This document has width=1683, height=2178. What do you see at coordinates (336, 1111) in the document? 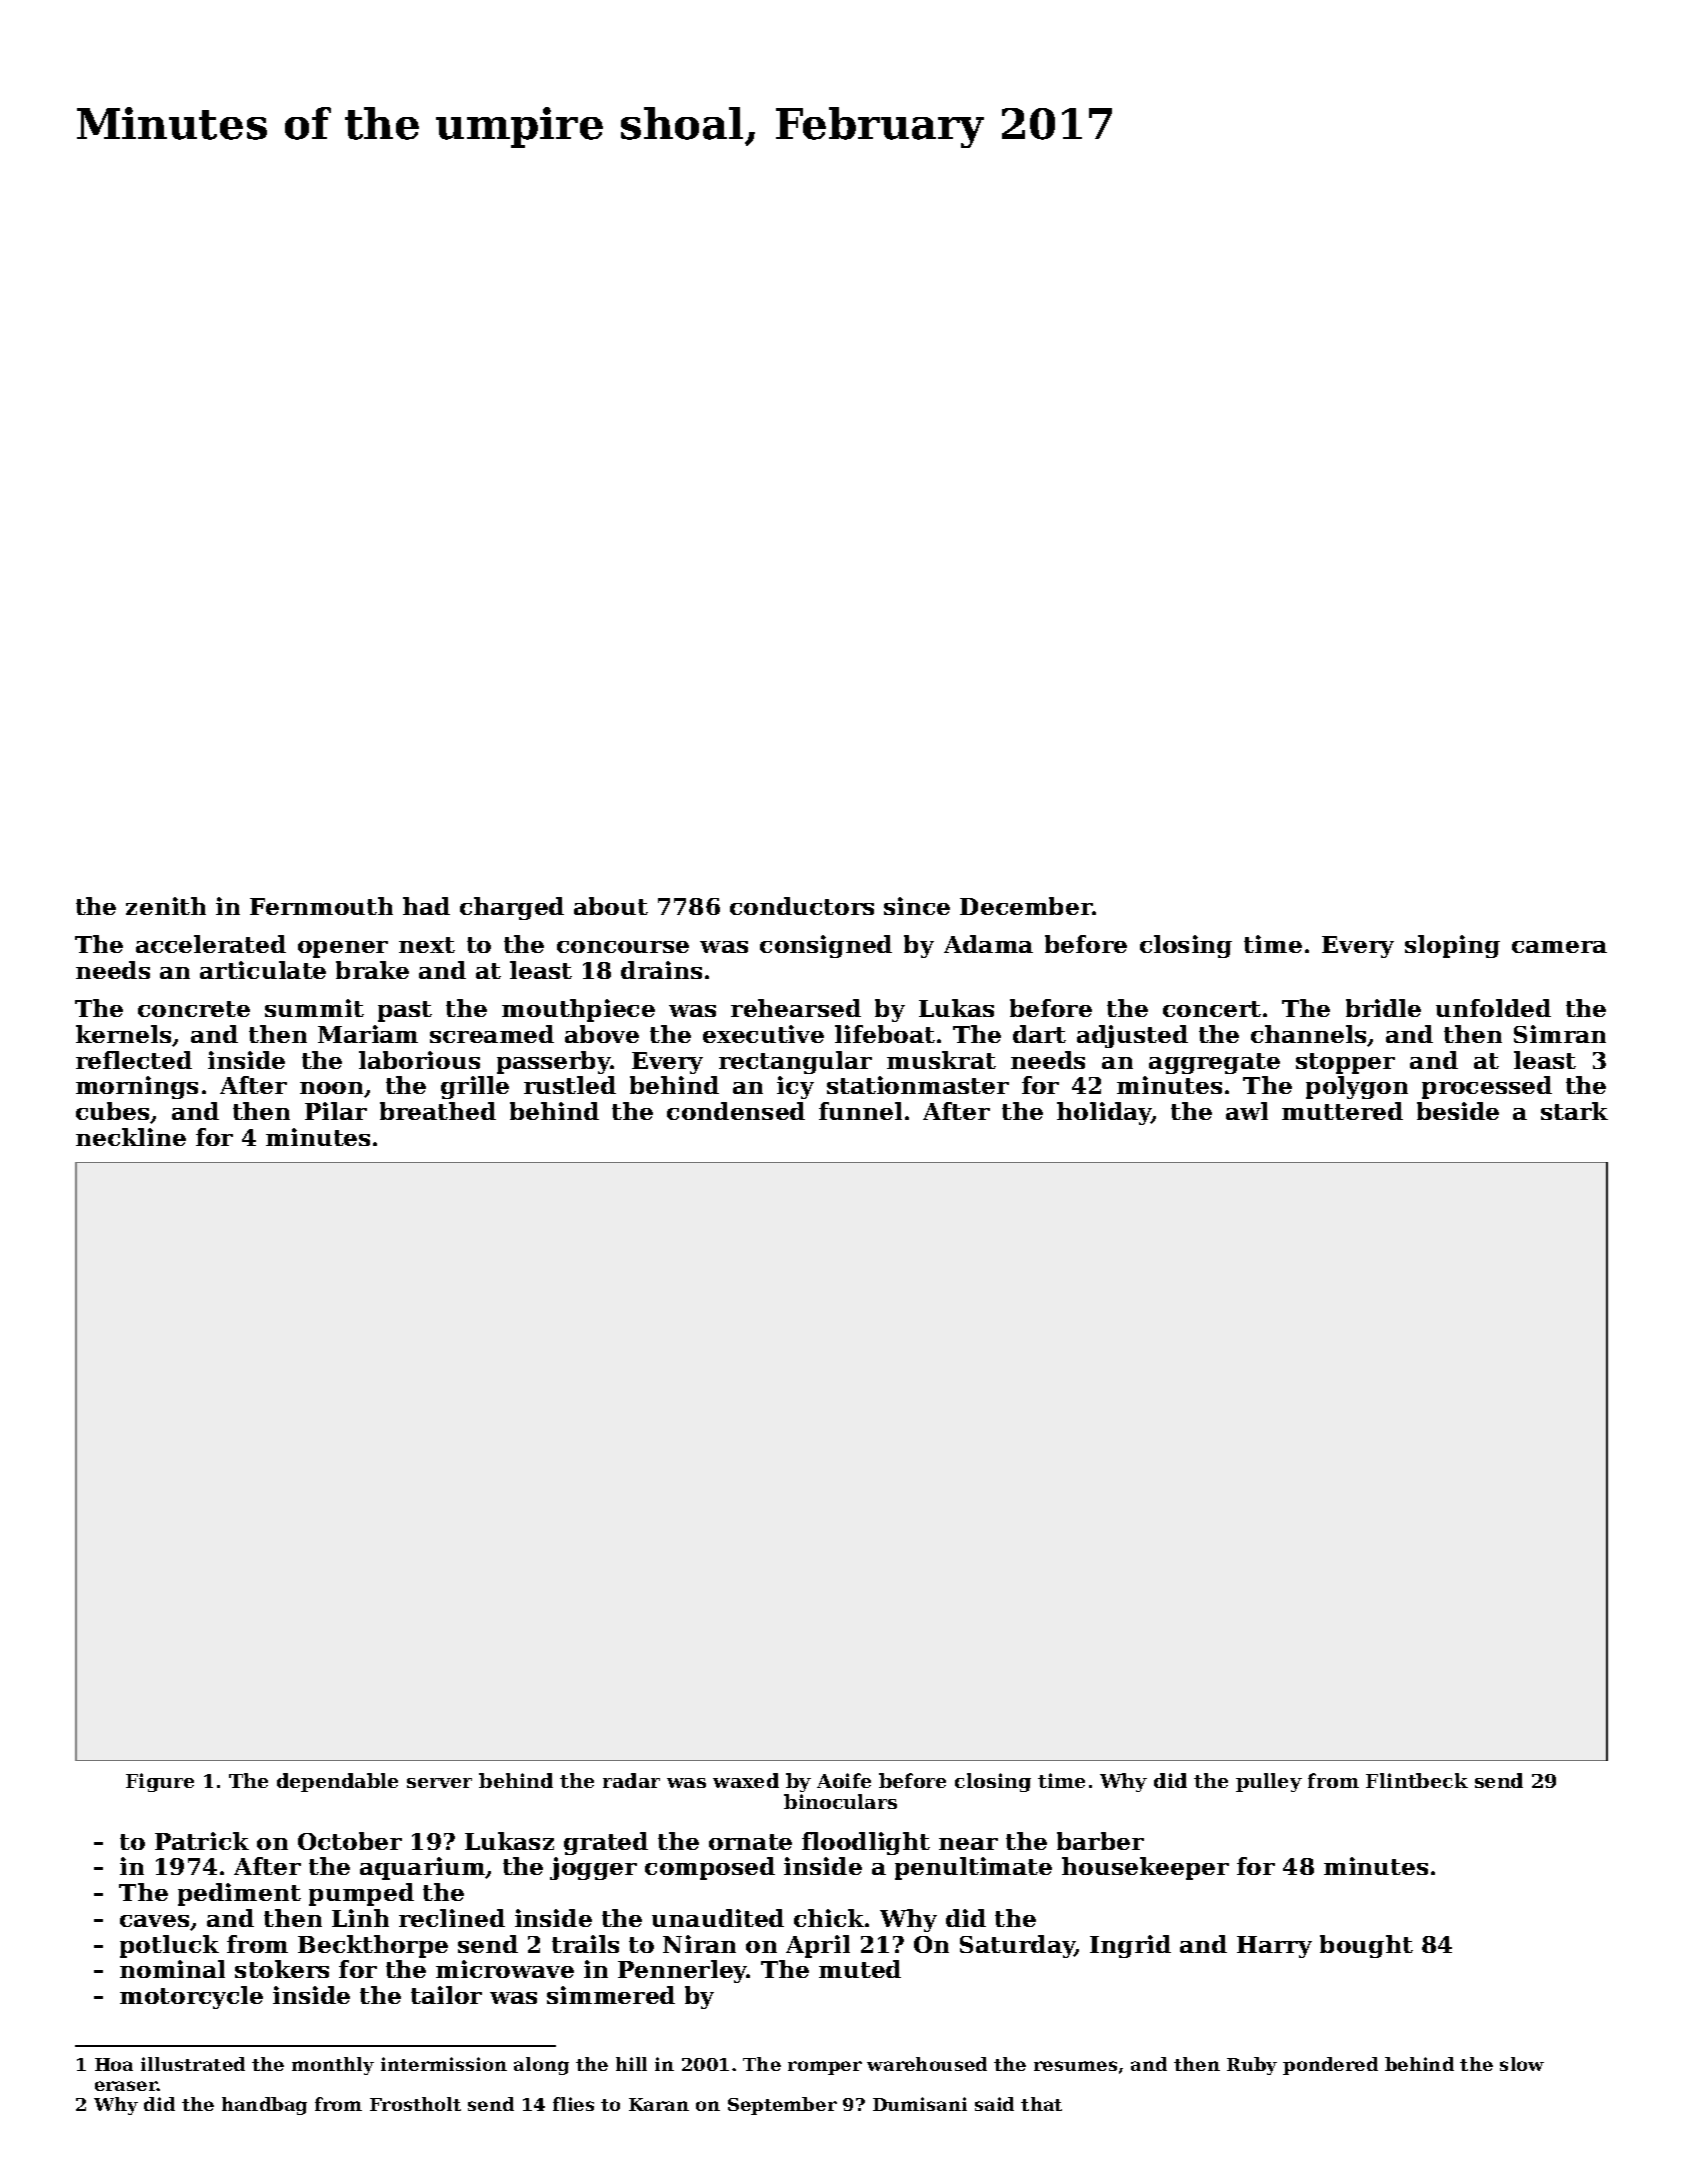
I see `Pilar` at bounding box center [336, 1111].
